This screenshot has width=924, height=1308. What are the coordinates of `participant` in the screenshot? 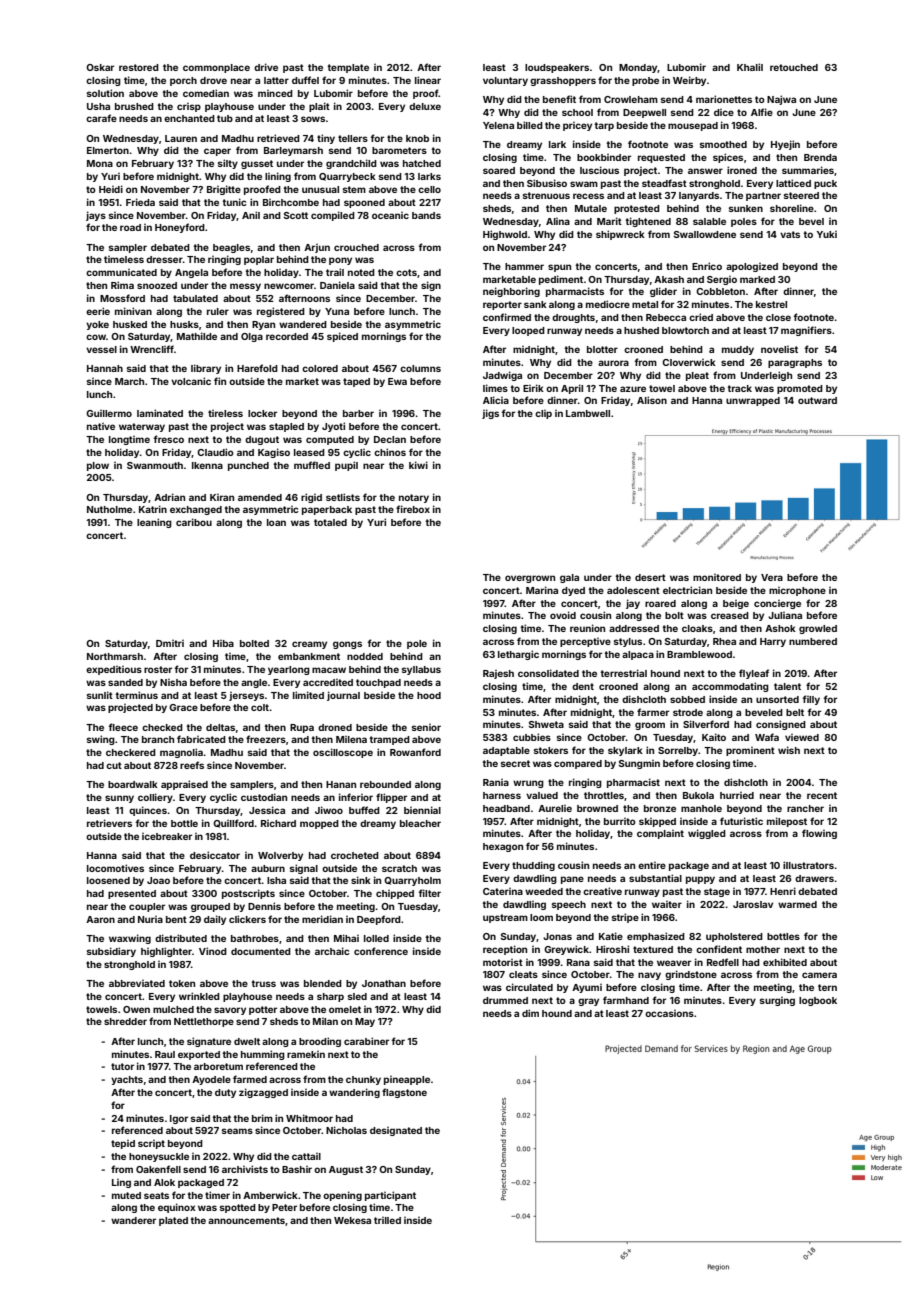 It's located at (390, 1196).
